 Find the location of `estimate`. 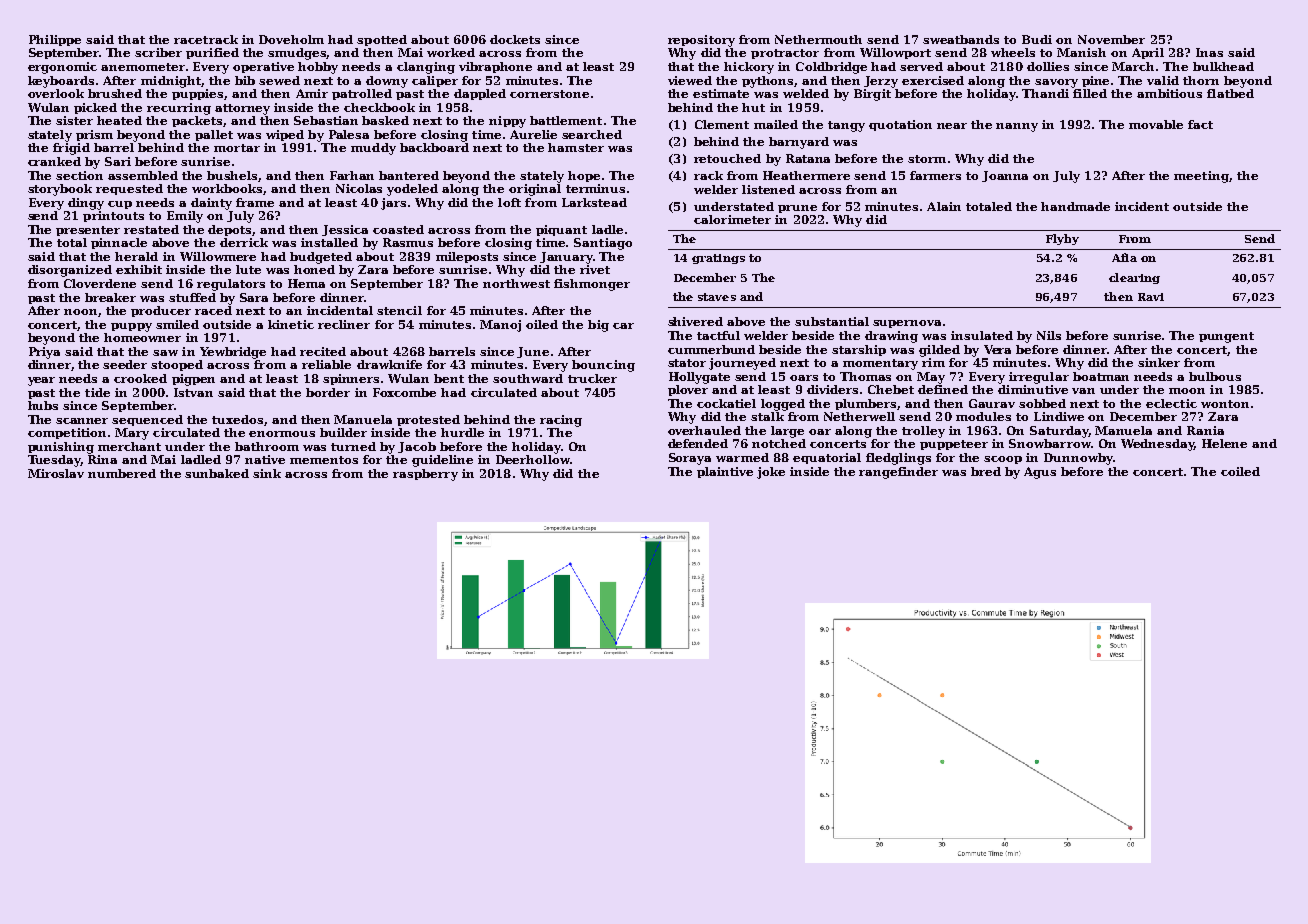

estimate is located at coordinates (721, 93).
